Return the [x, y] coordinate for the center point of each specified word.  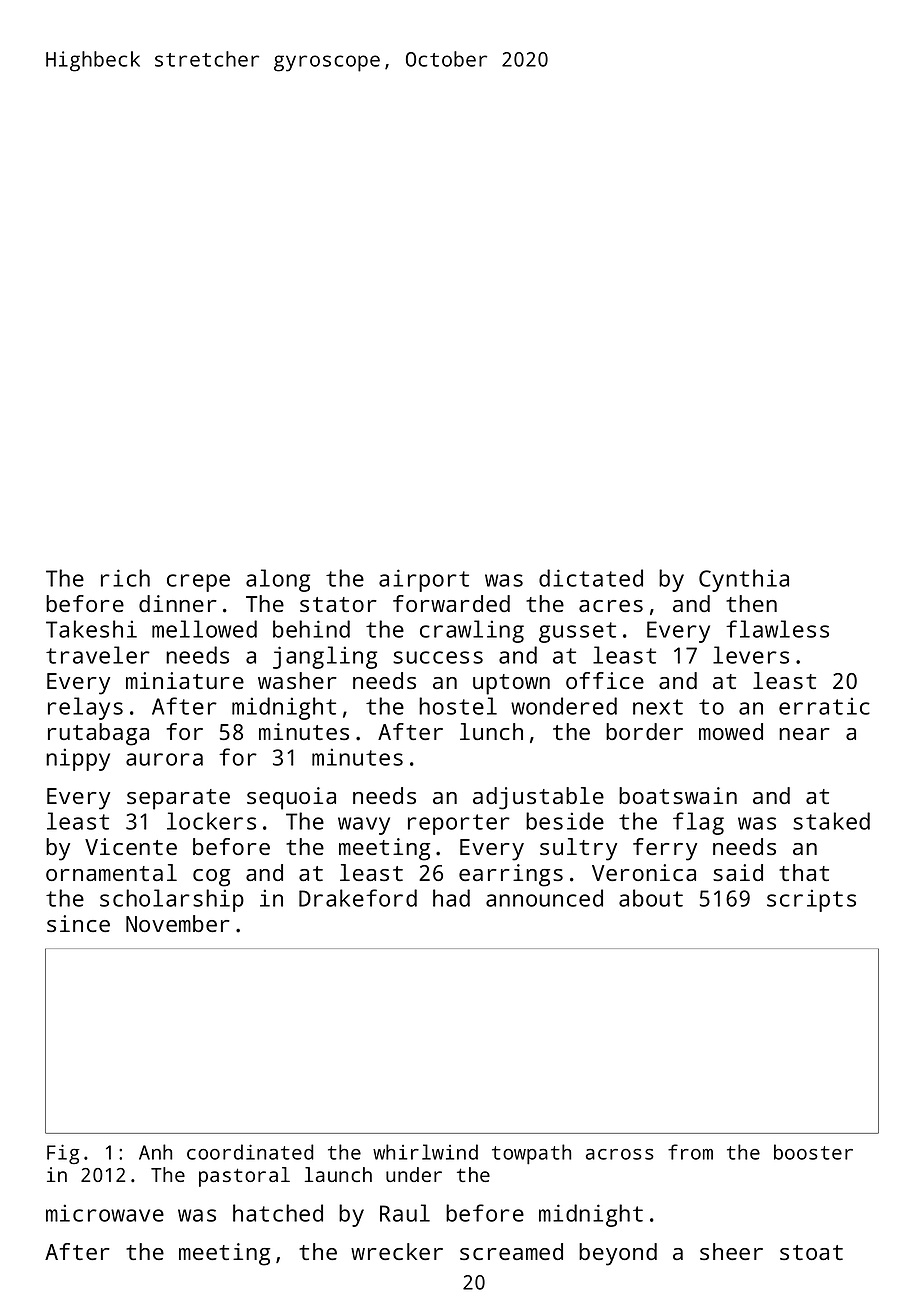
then [751, 603]
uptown [511, 684]
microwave [105, 1213]
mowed [731, 731]
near [804, 734]
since [78, 923]
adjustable [538, 798]
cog [211, 878]
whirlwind [425, 1152]
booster [813, 1152]
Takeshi [91, 629]
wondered [564, 706]
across [620, 1154]
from [690, 1152]
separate [178, 799]
